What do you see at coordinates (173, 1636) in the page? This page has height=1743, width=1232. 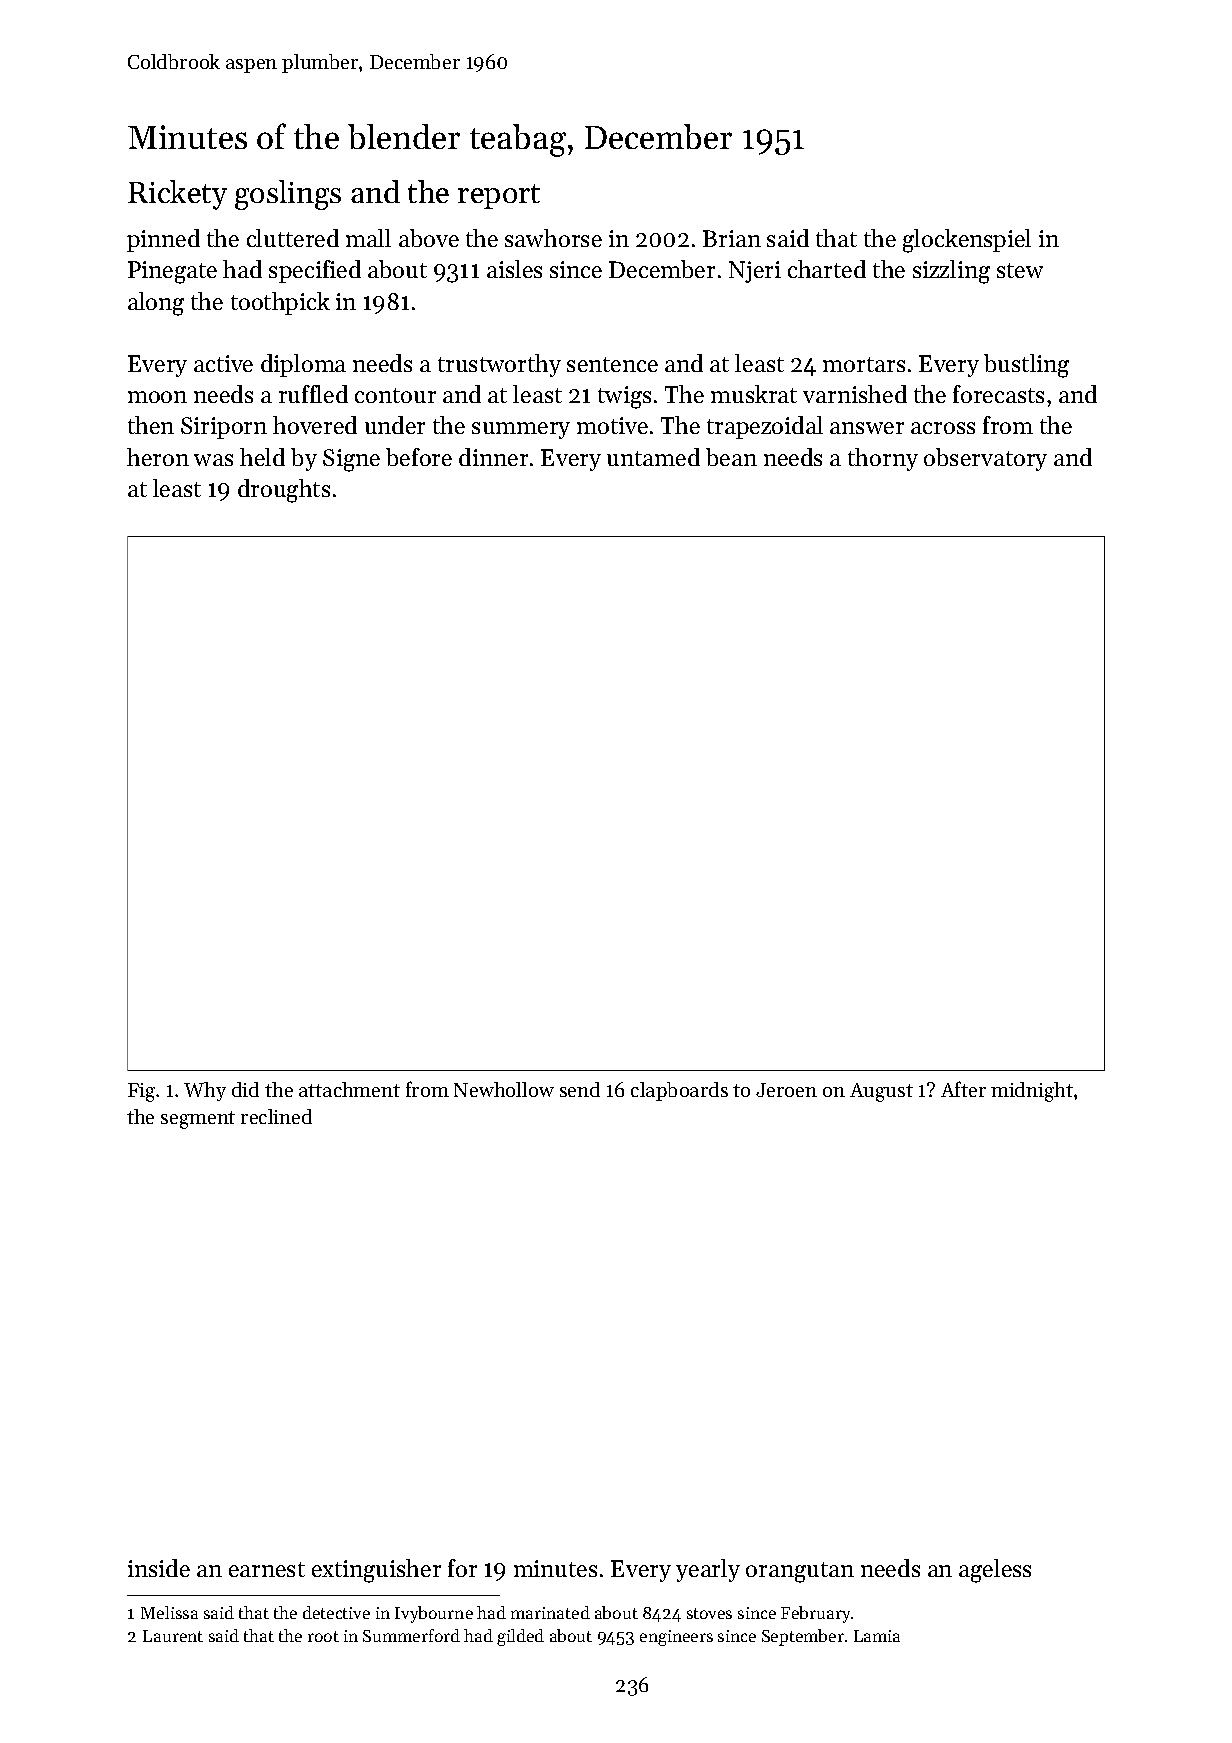 I see `Laurent` at bounding box center [173, 1636].
